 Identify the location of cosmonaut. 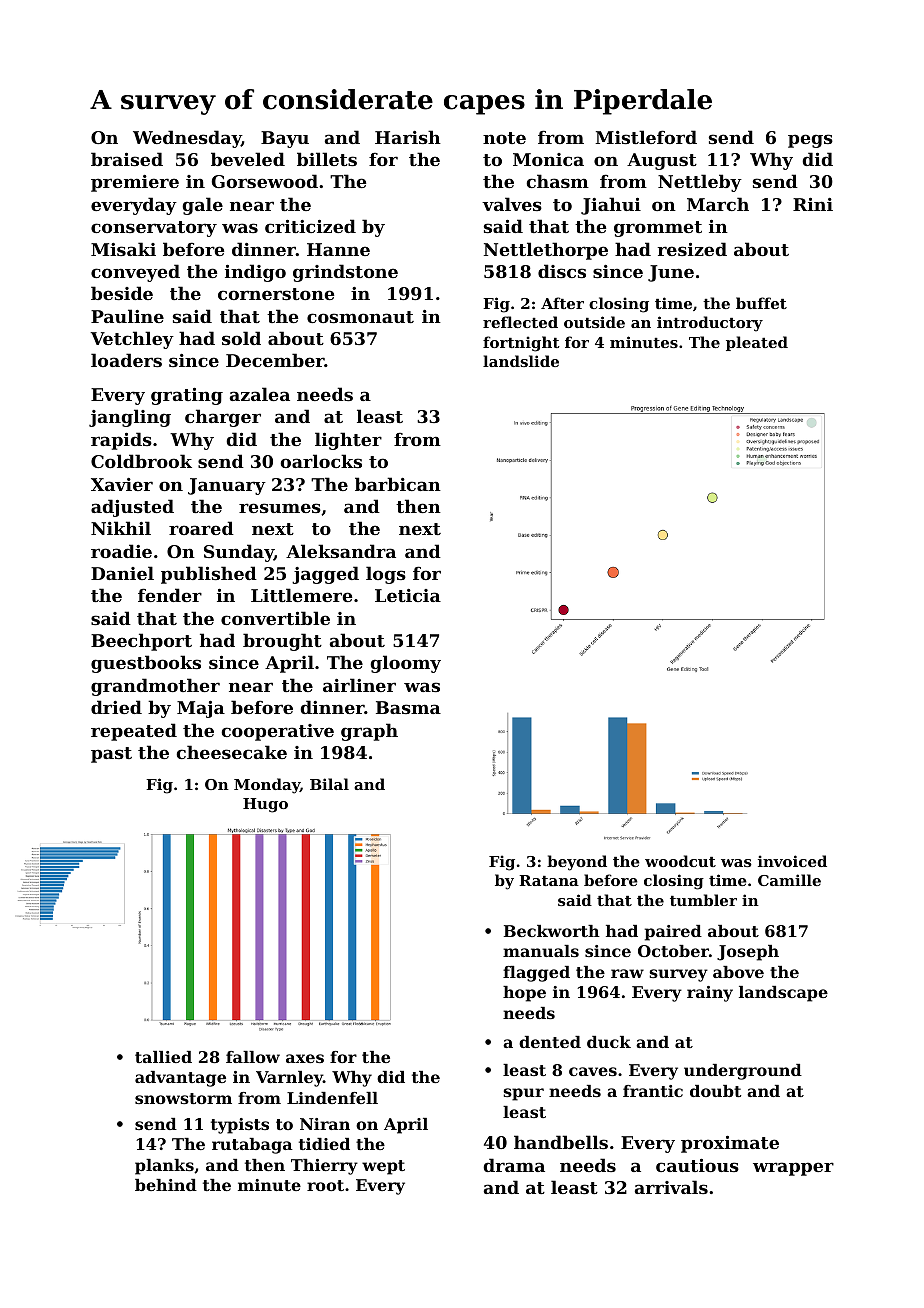
(360, 317).
